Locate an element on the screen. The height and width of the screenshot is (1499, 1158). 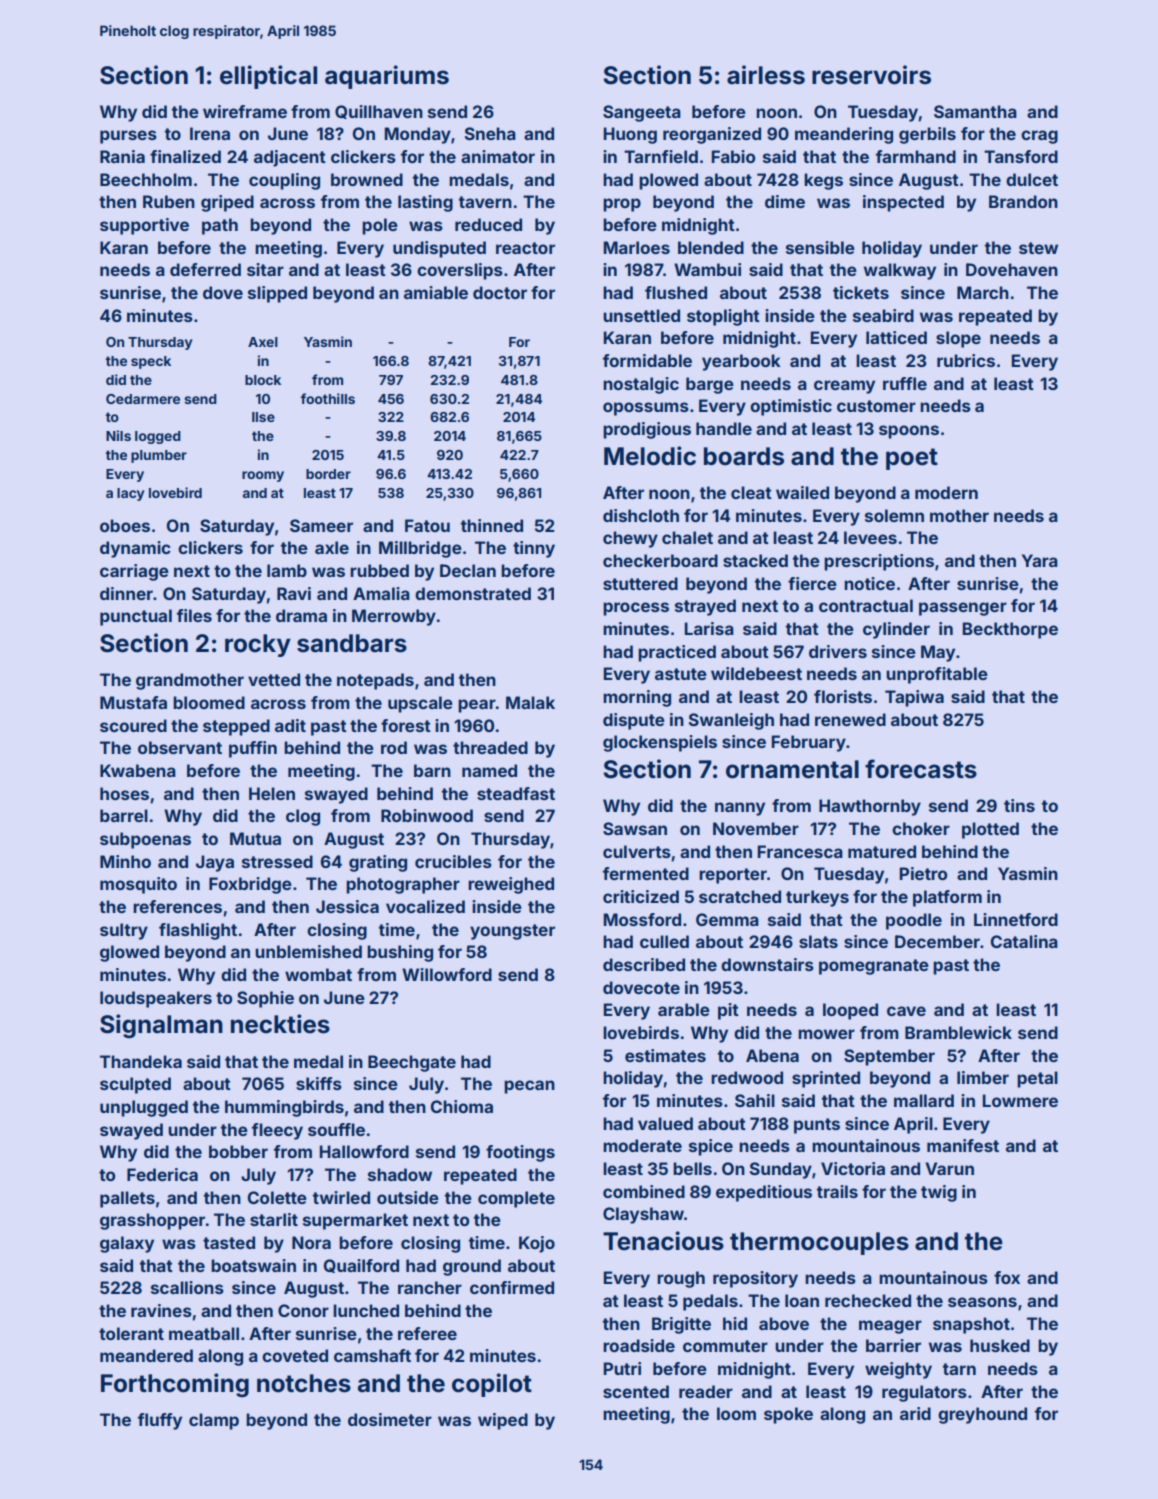
elliptical is located at coordinates (268, 77).
